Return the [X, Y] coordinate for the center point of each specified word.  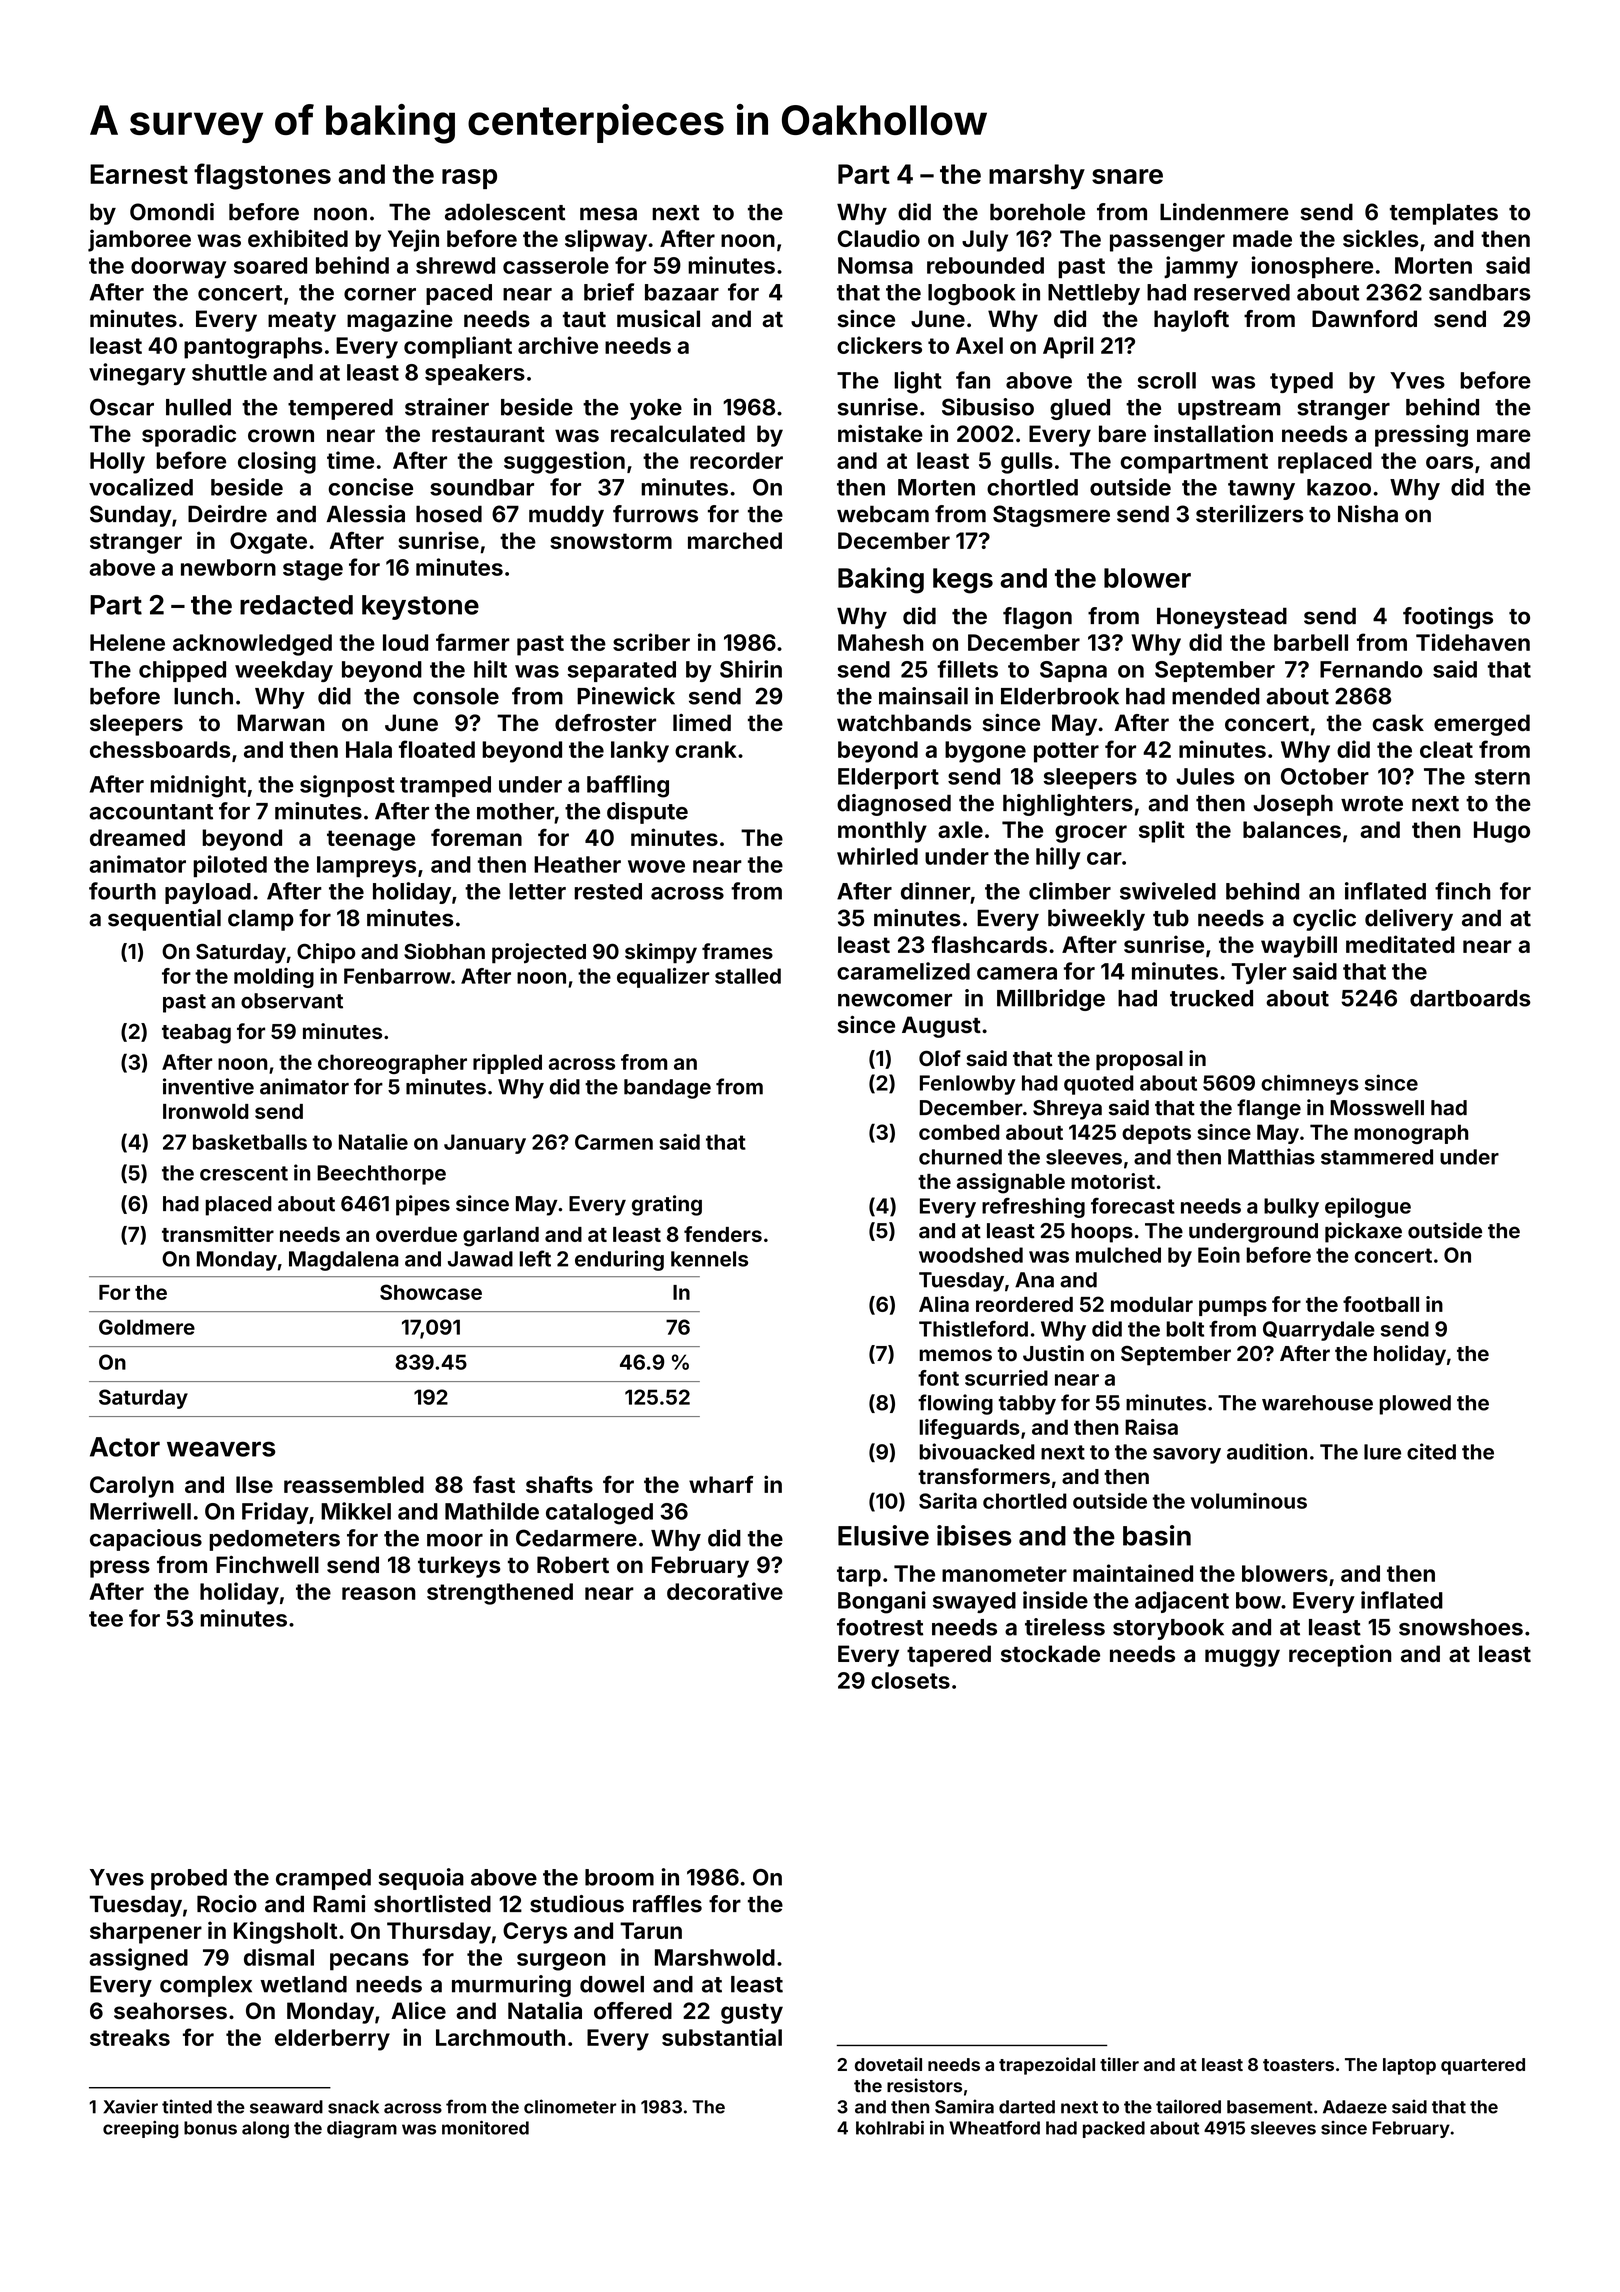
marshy [1037, 177]
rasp [469, 179]
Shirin [751, 669]
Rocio [227, 1904]
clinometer [570, 2106]
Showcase [431, 1292]
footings [1448, 618]
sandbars [1480, 292]
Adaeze [1355, 2107]
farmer [473, 642]
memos [956, 1355]
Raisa [1151, 1427]
